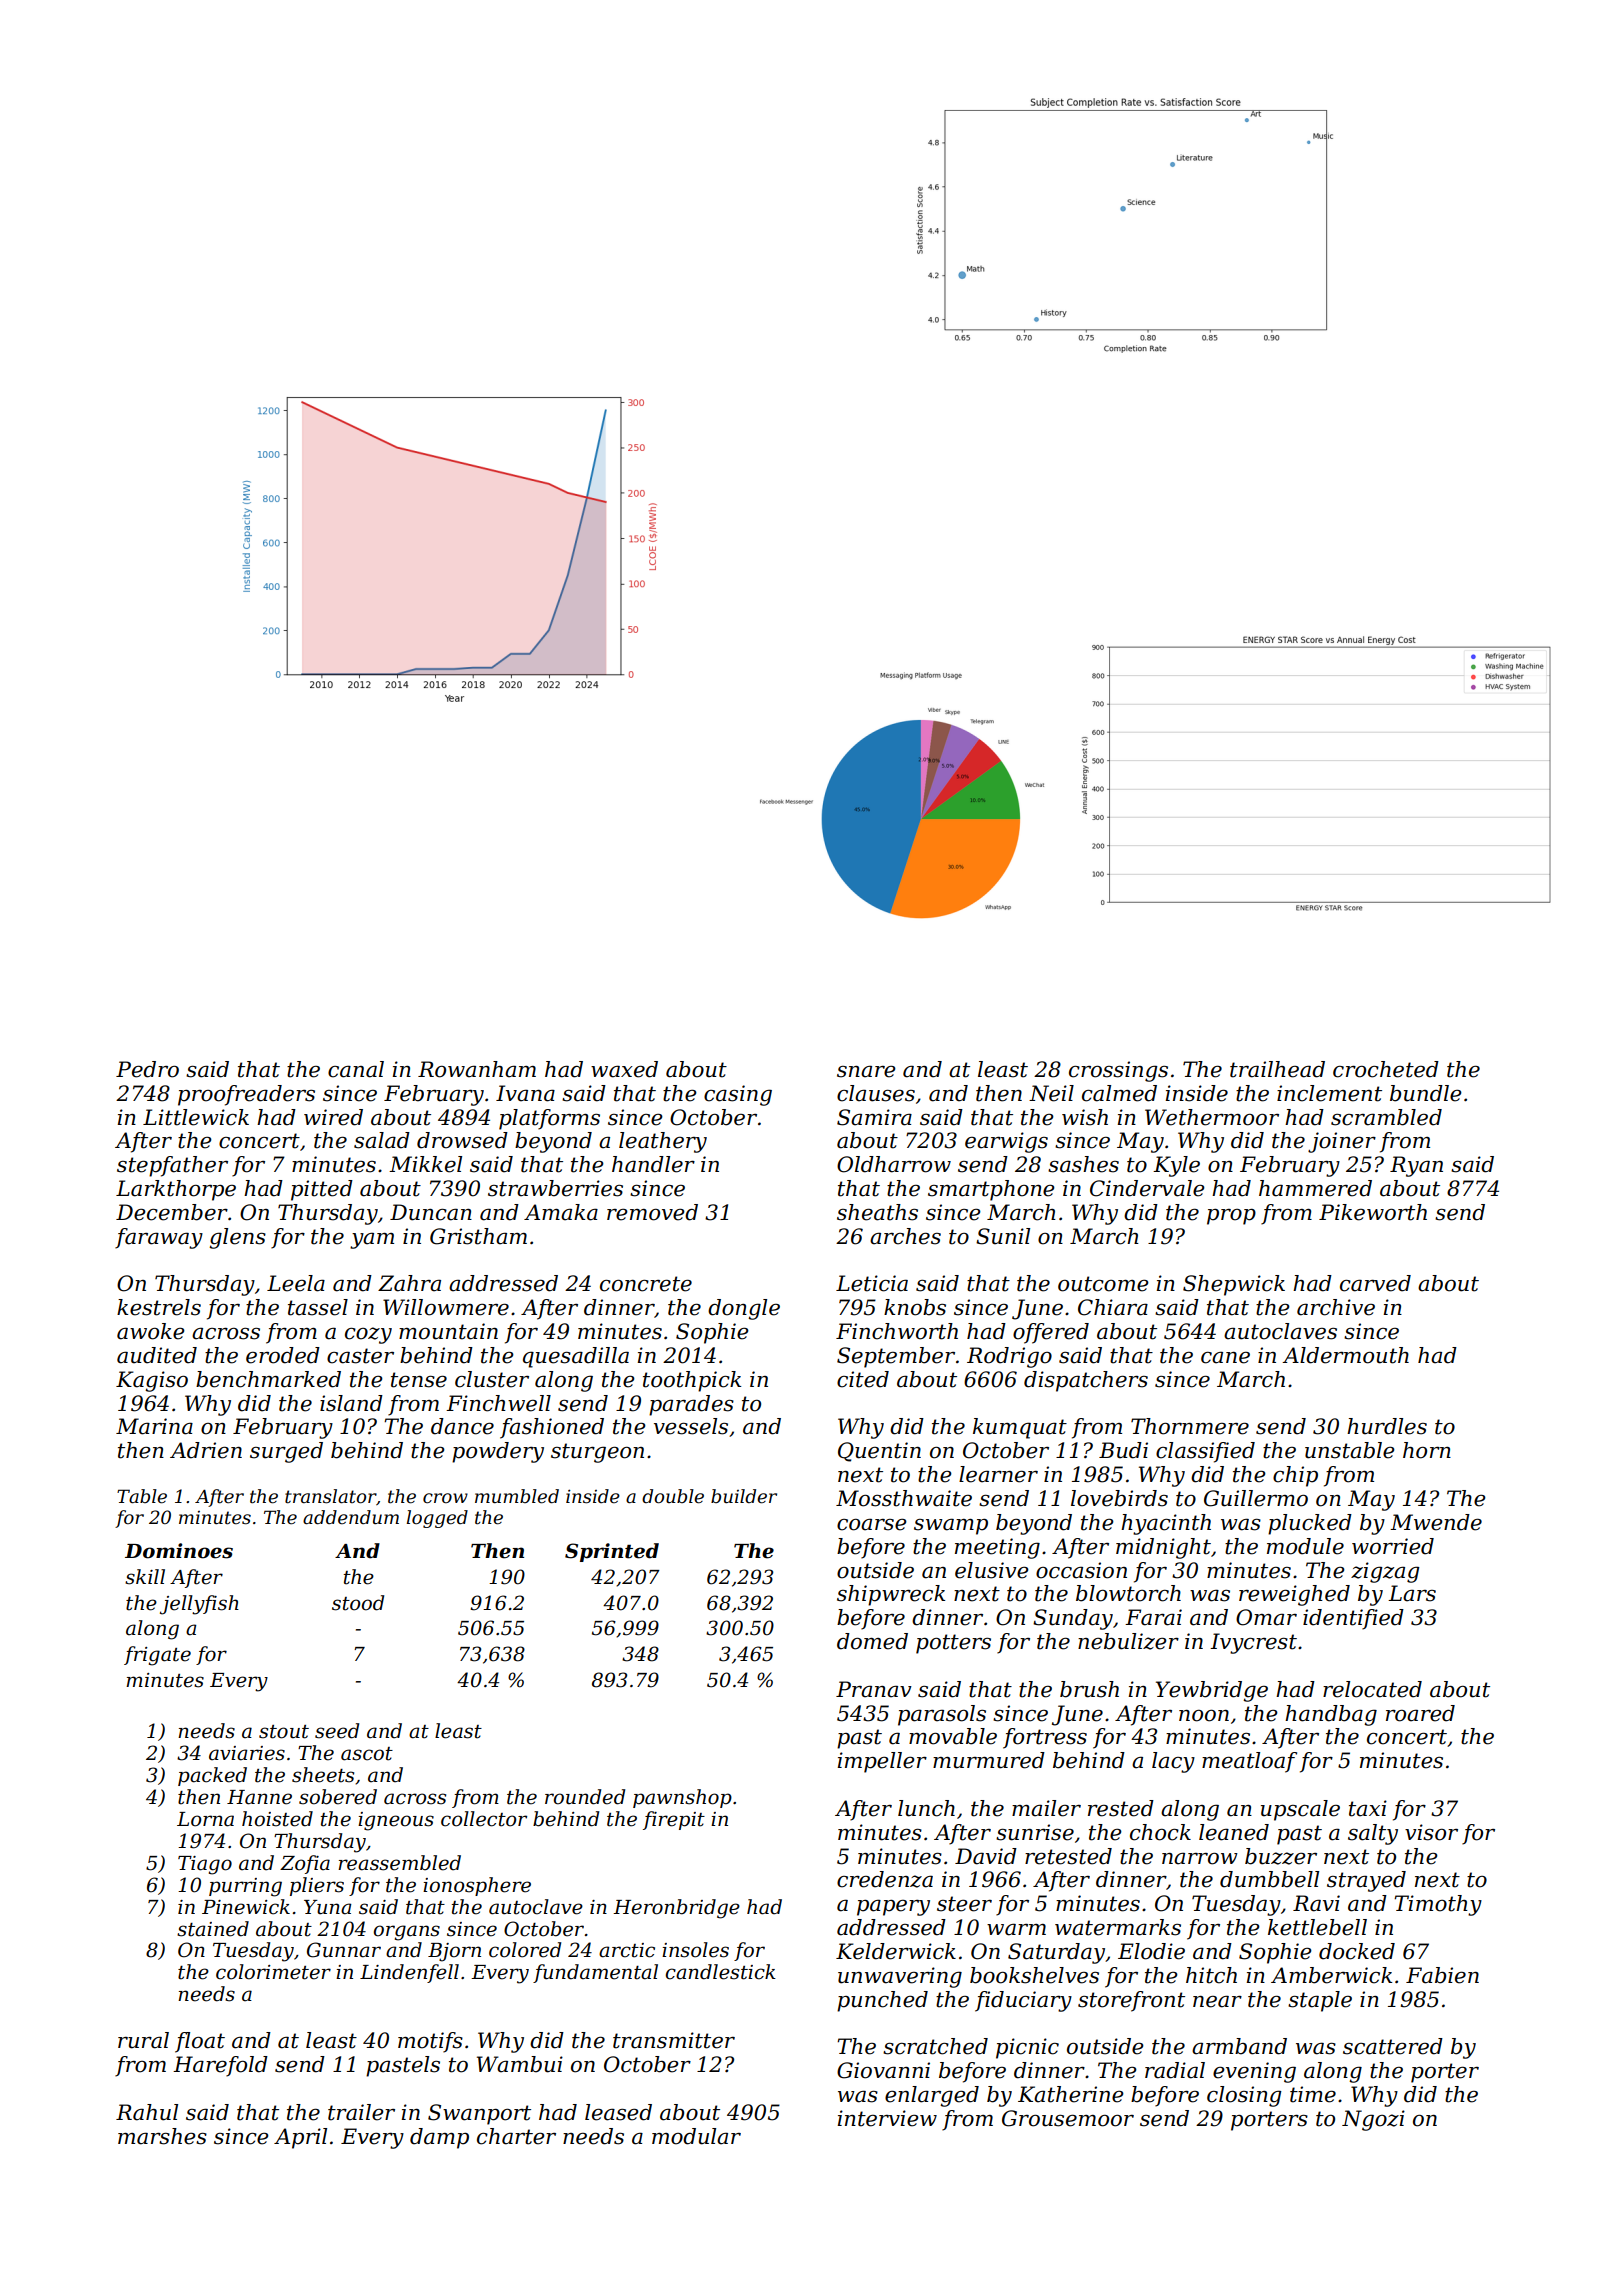 The width and height of the screenshot is (1620, 2292). Describe the element at coordinates (1431, 1832) in the screenshot. I see `visor` at that location.
